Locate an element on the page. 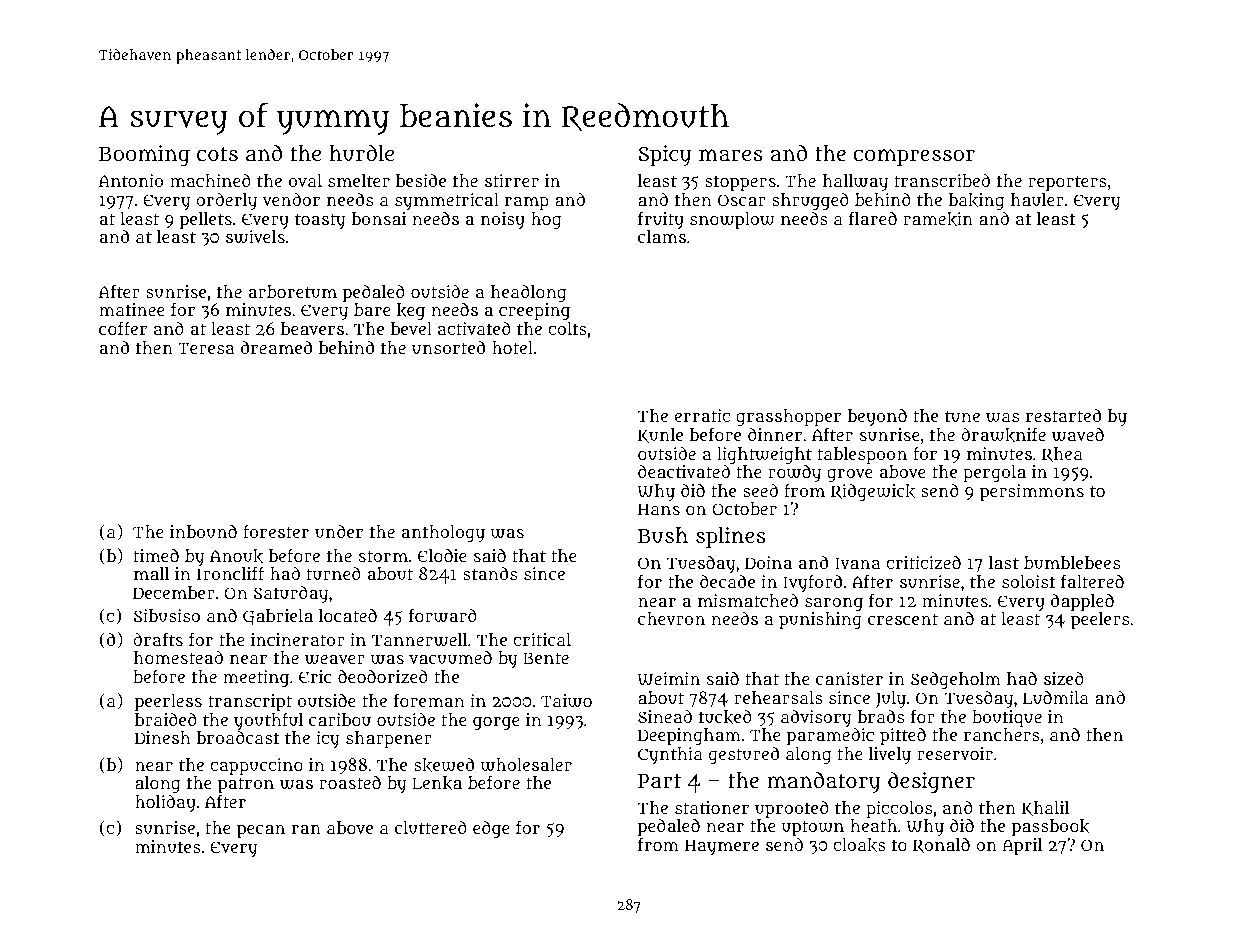 The image size is (1233, 952). Ronald is located at coordinates (941, 845).
